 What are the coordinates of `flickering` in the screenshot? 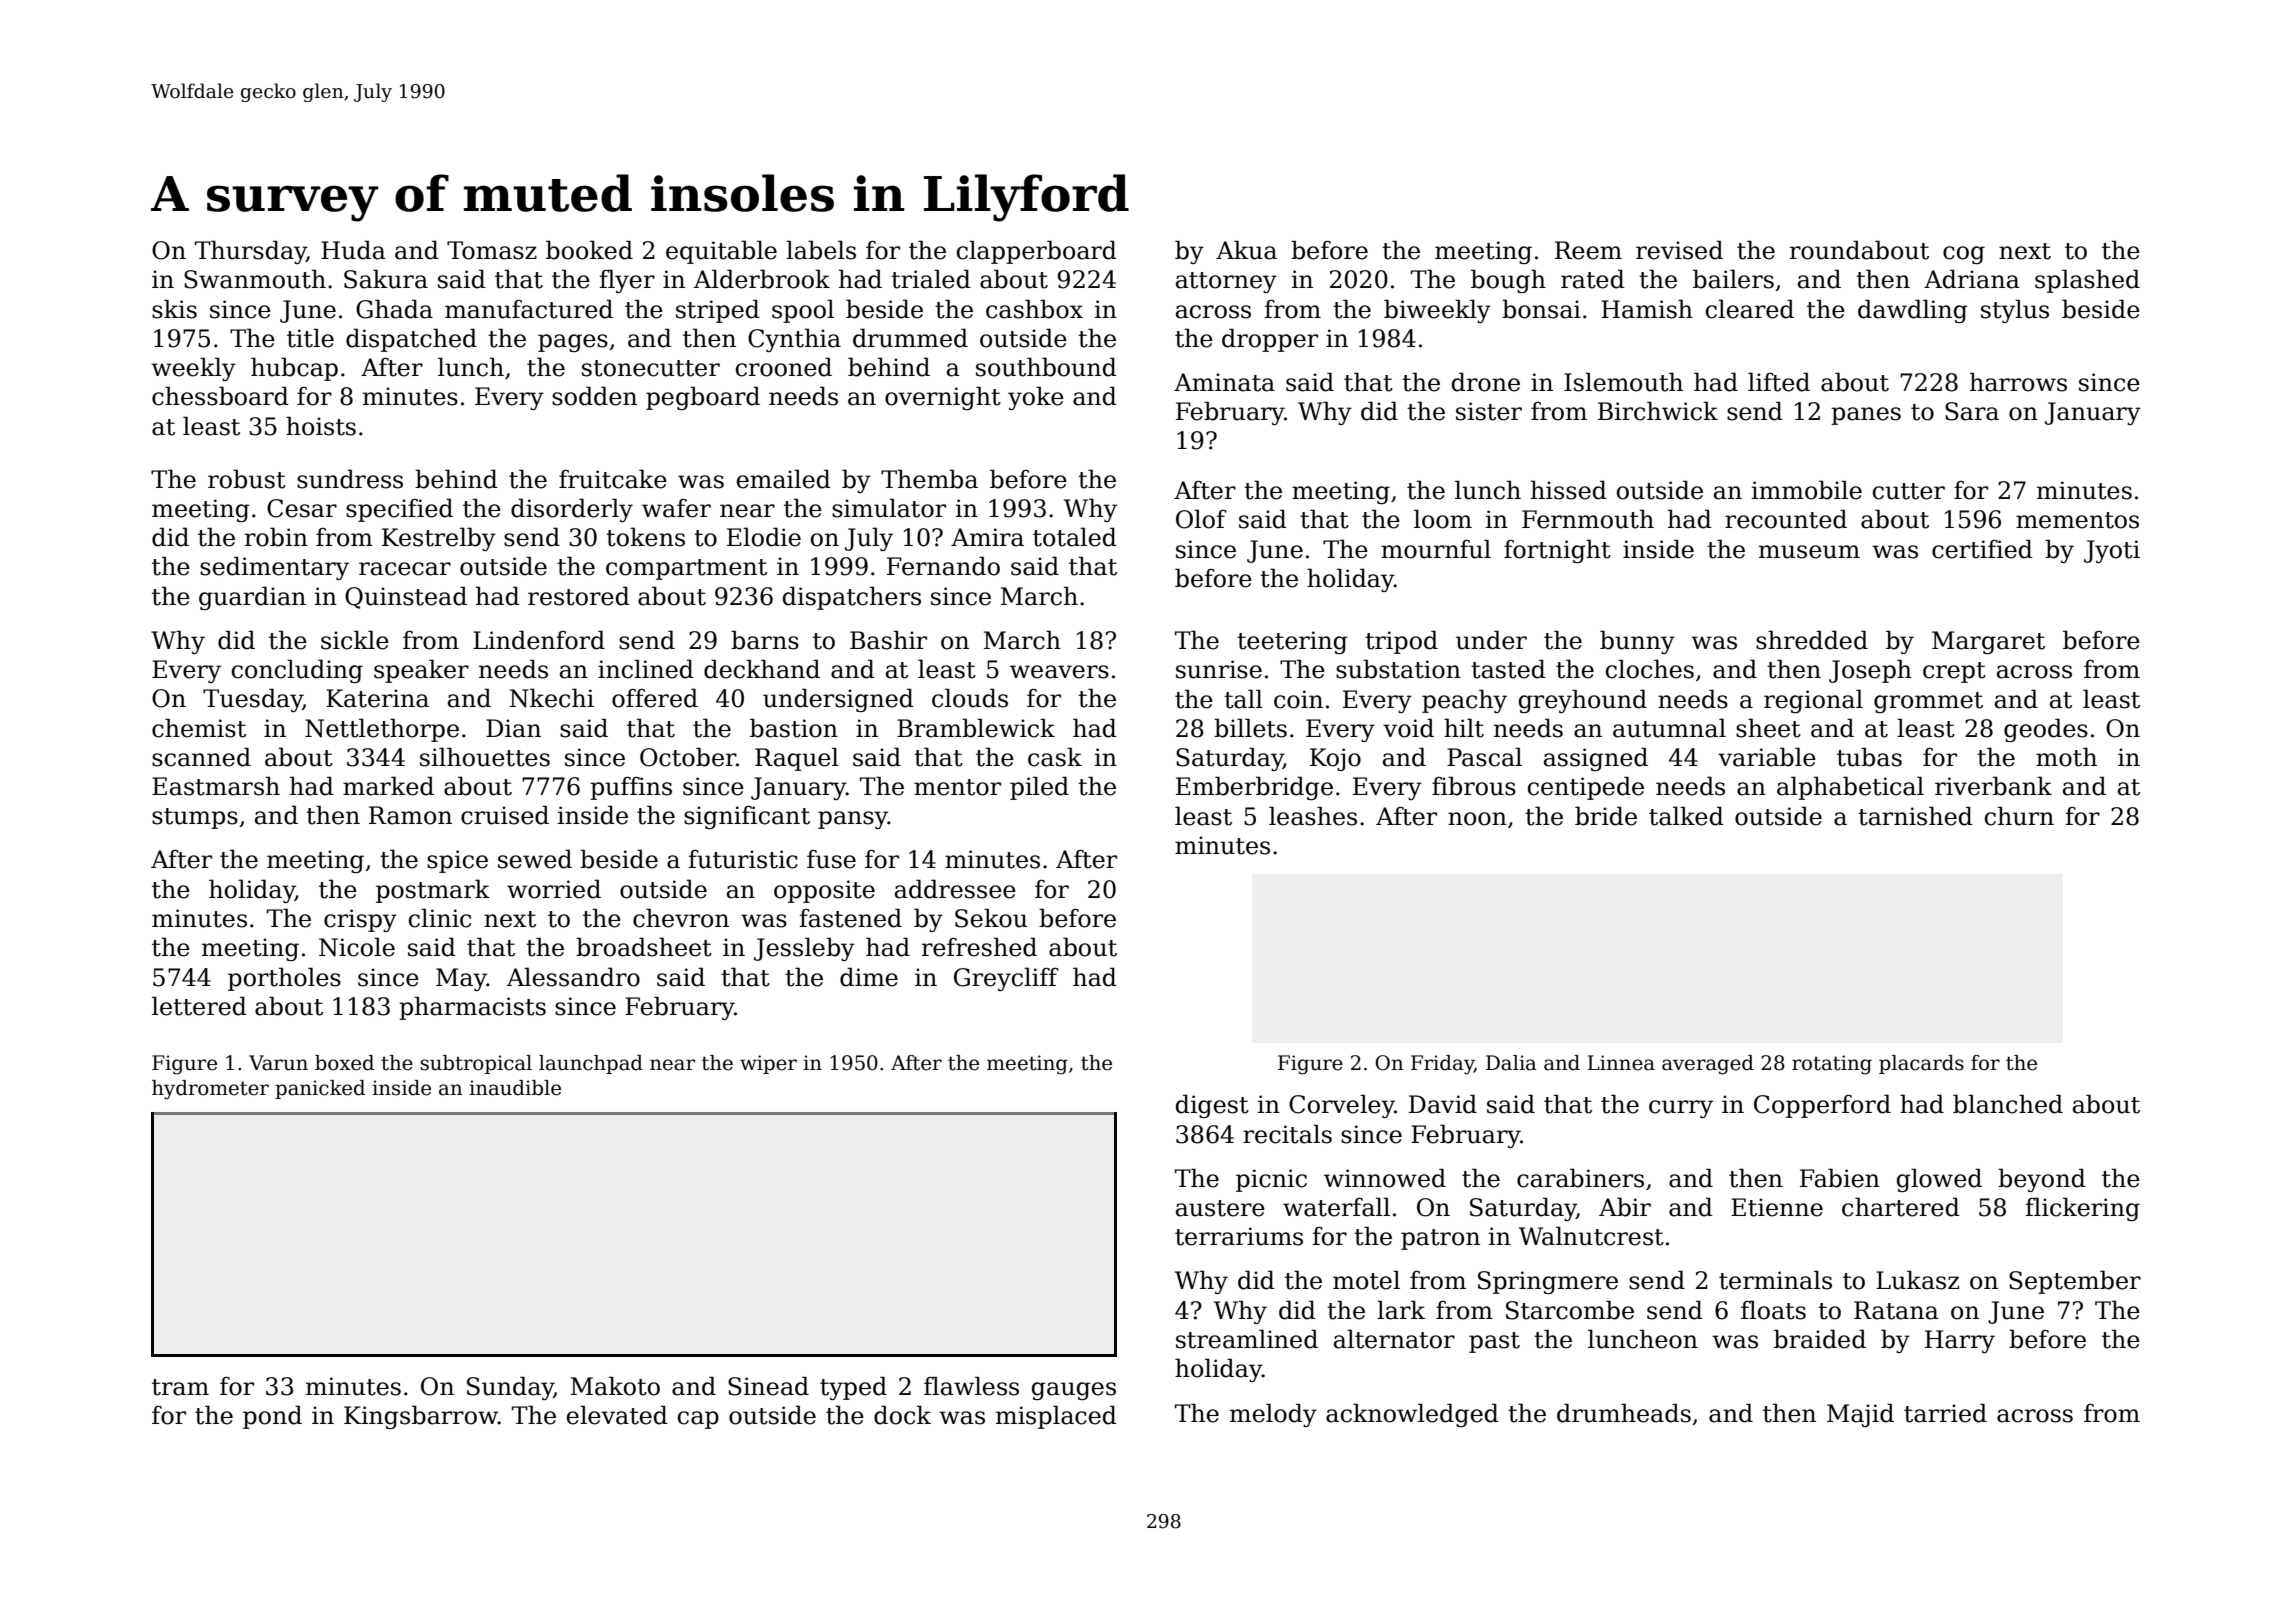 It's located at (2083, 1209).
